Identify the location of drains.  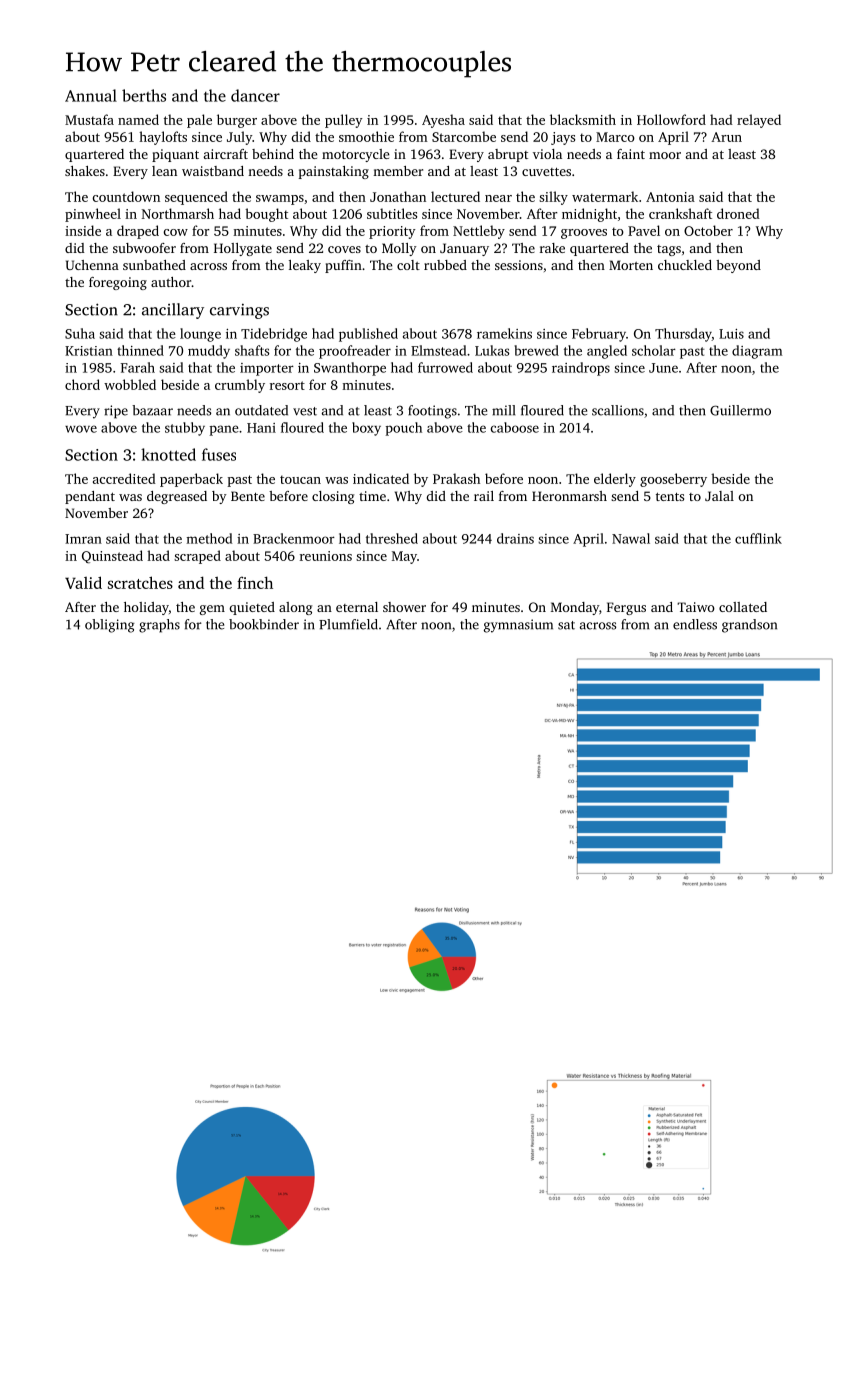
(515, 538).
